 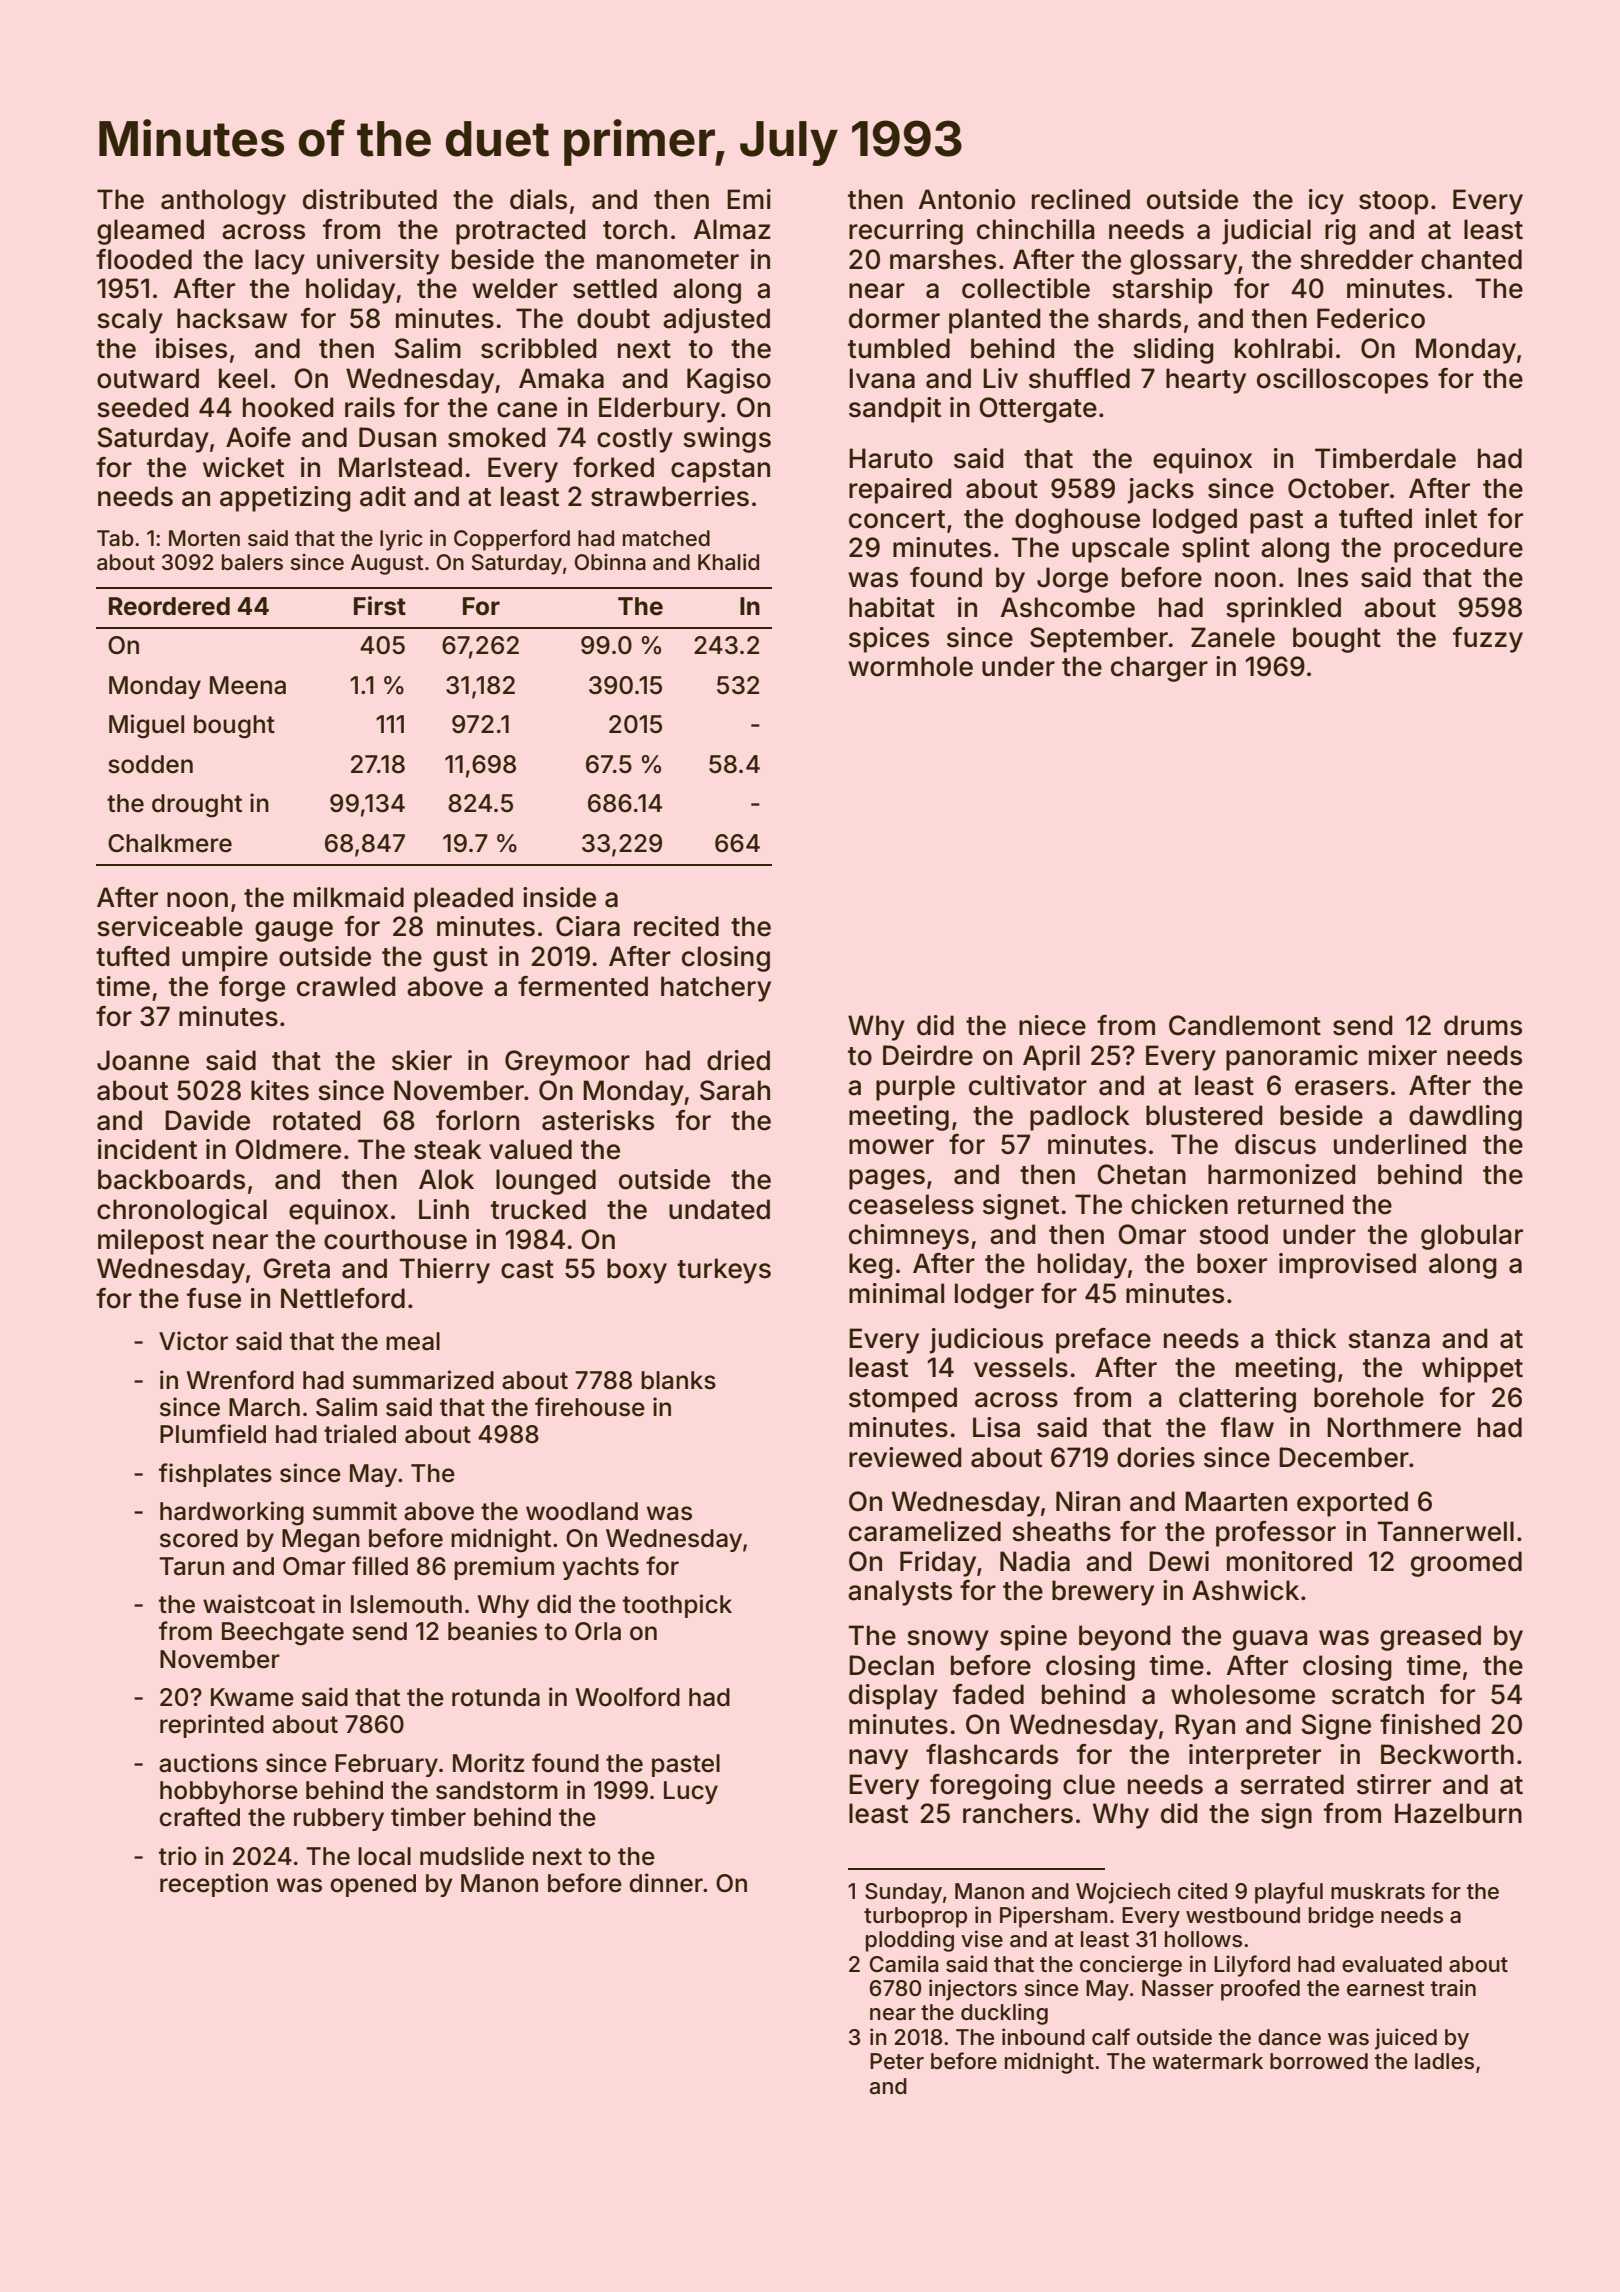 I want to click on reception, so click(x=214, y=1885).
